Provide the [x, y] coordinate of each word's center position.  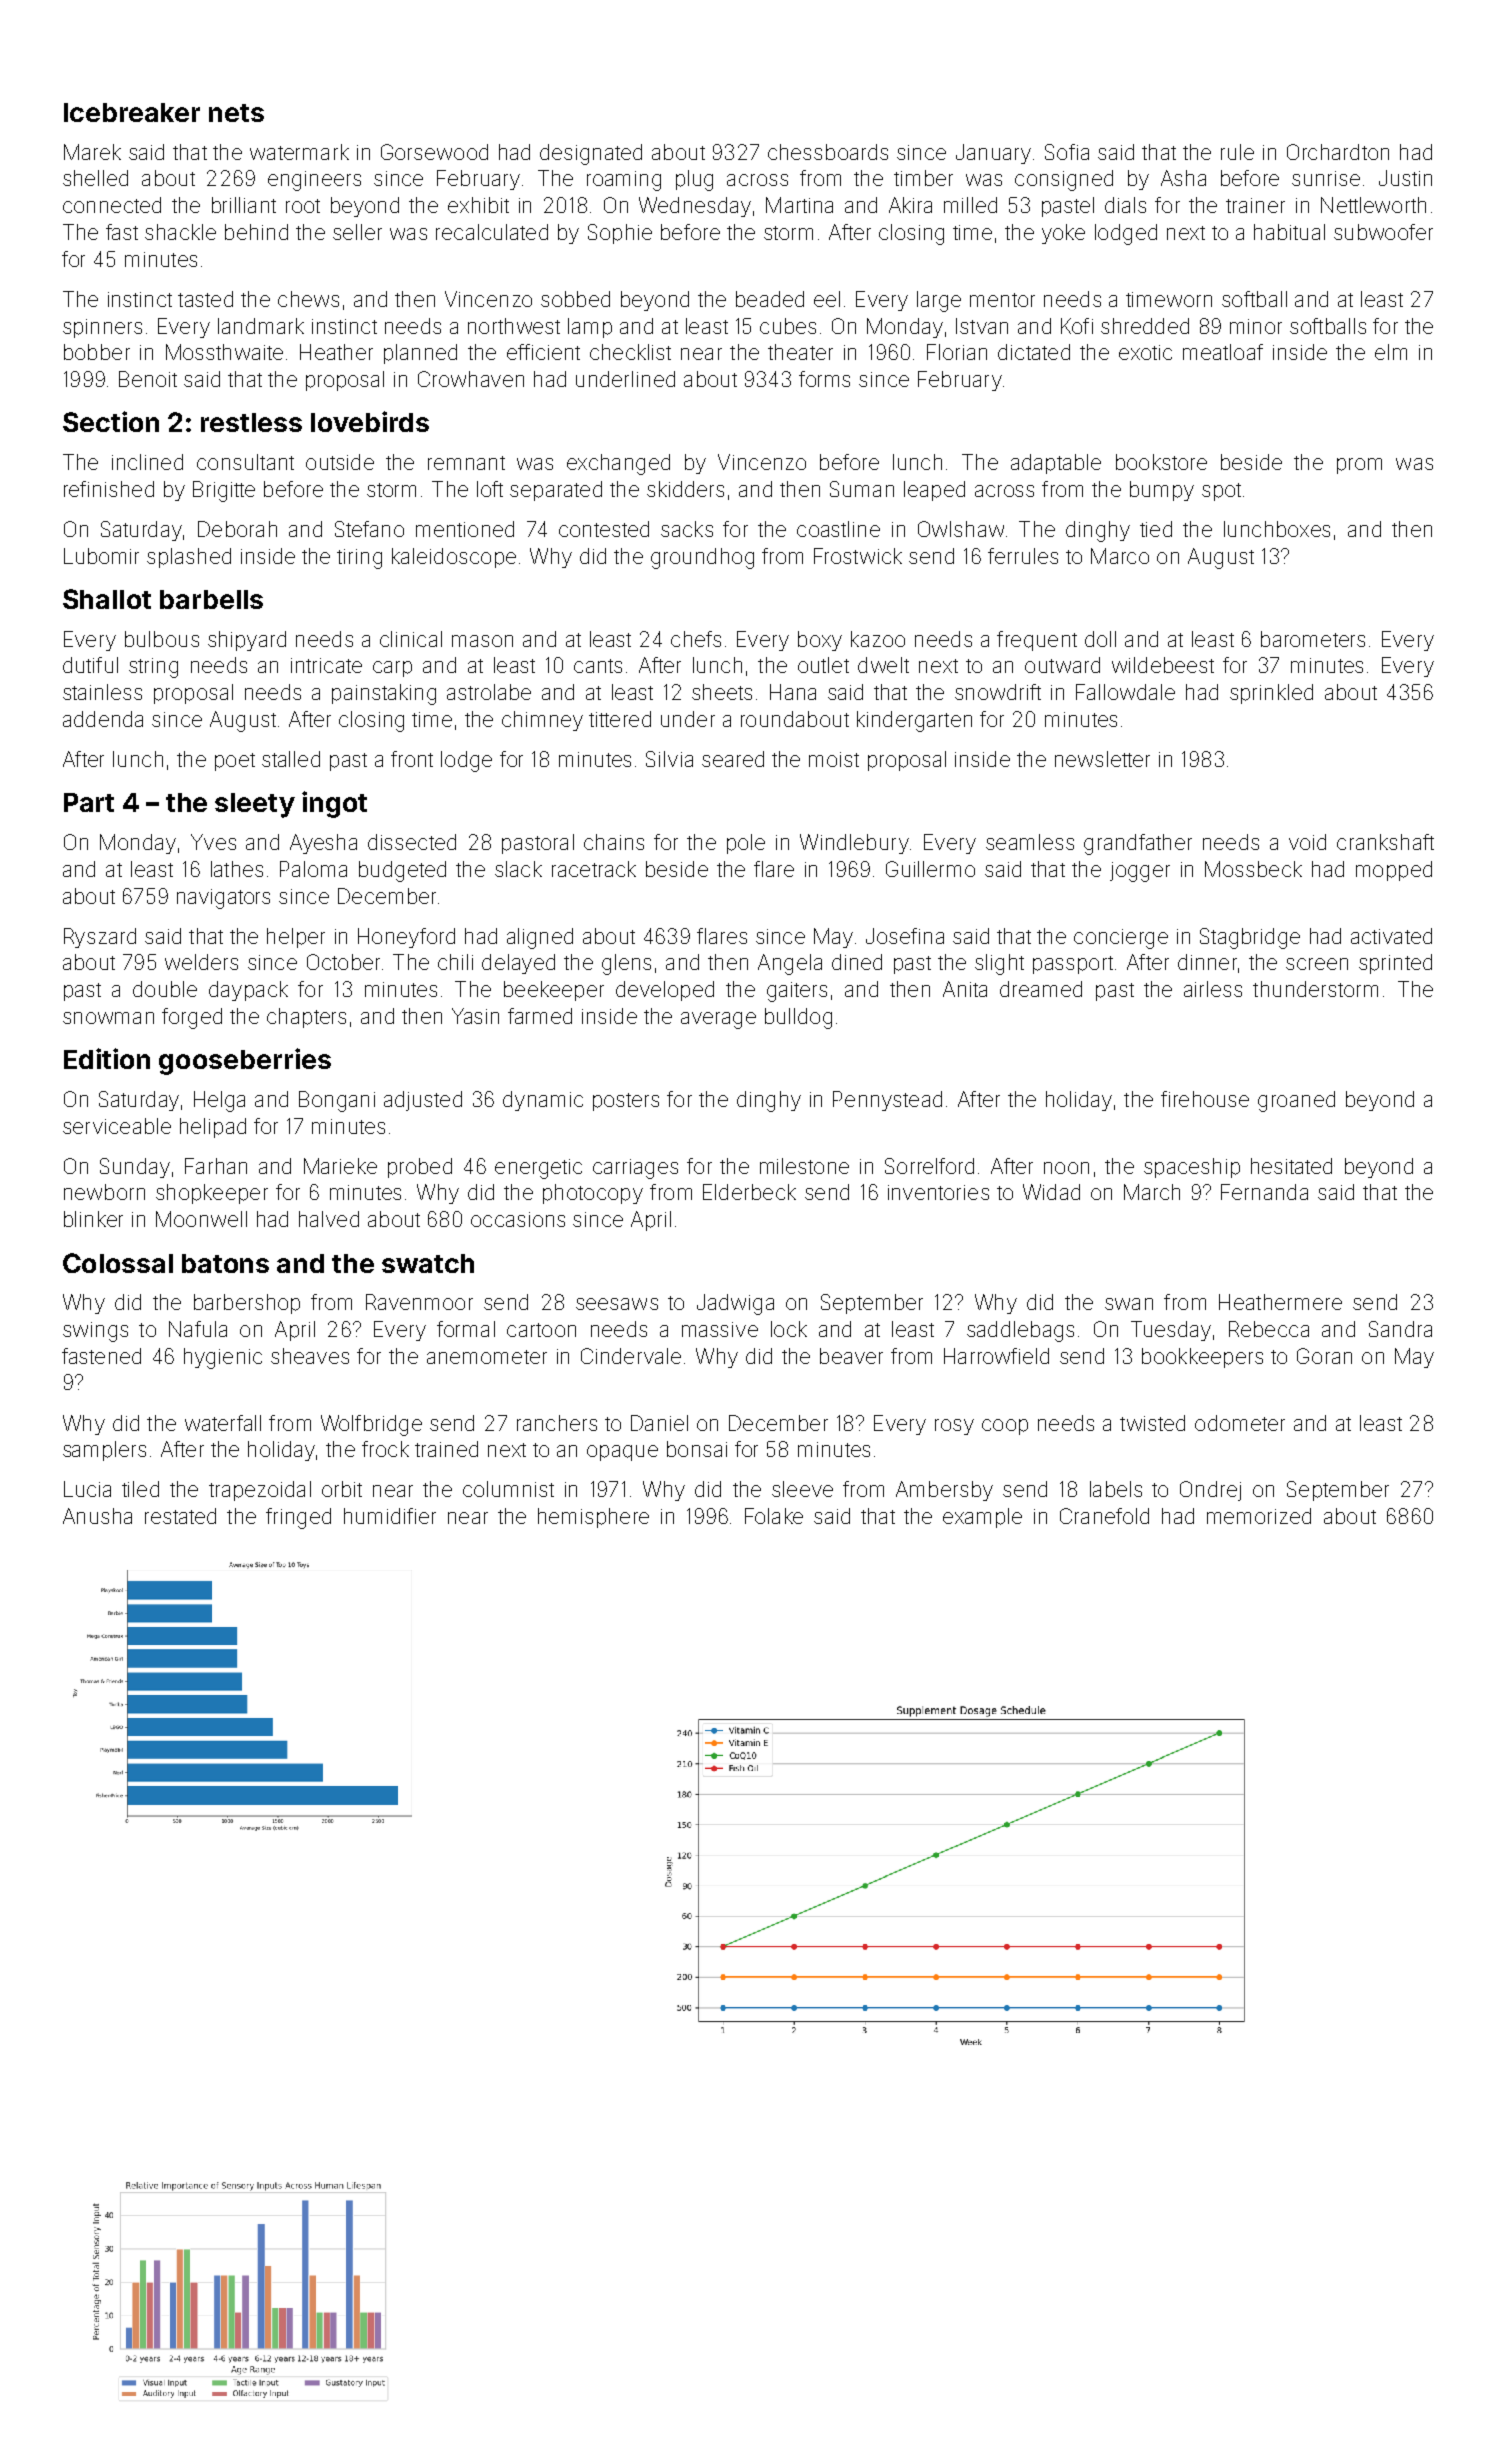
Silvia [669, 759]
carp [392, 669]
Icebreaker [132, 112]
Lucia [87, 1489]
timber [923, 178]
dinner [1207, 962]
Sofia [1067, 152]
